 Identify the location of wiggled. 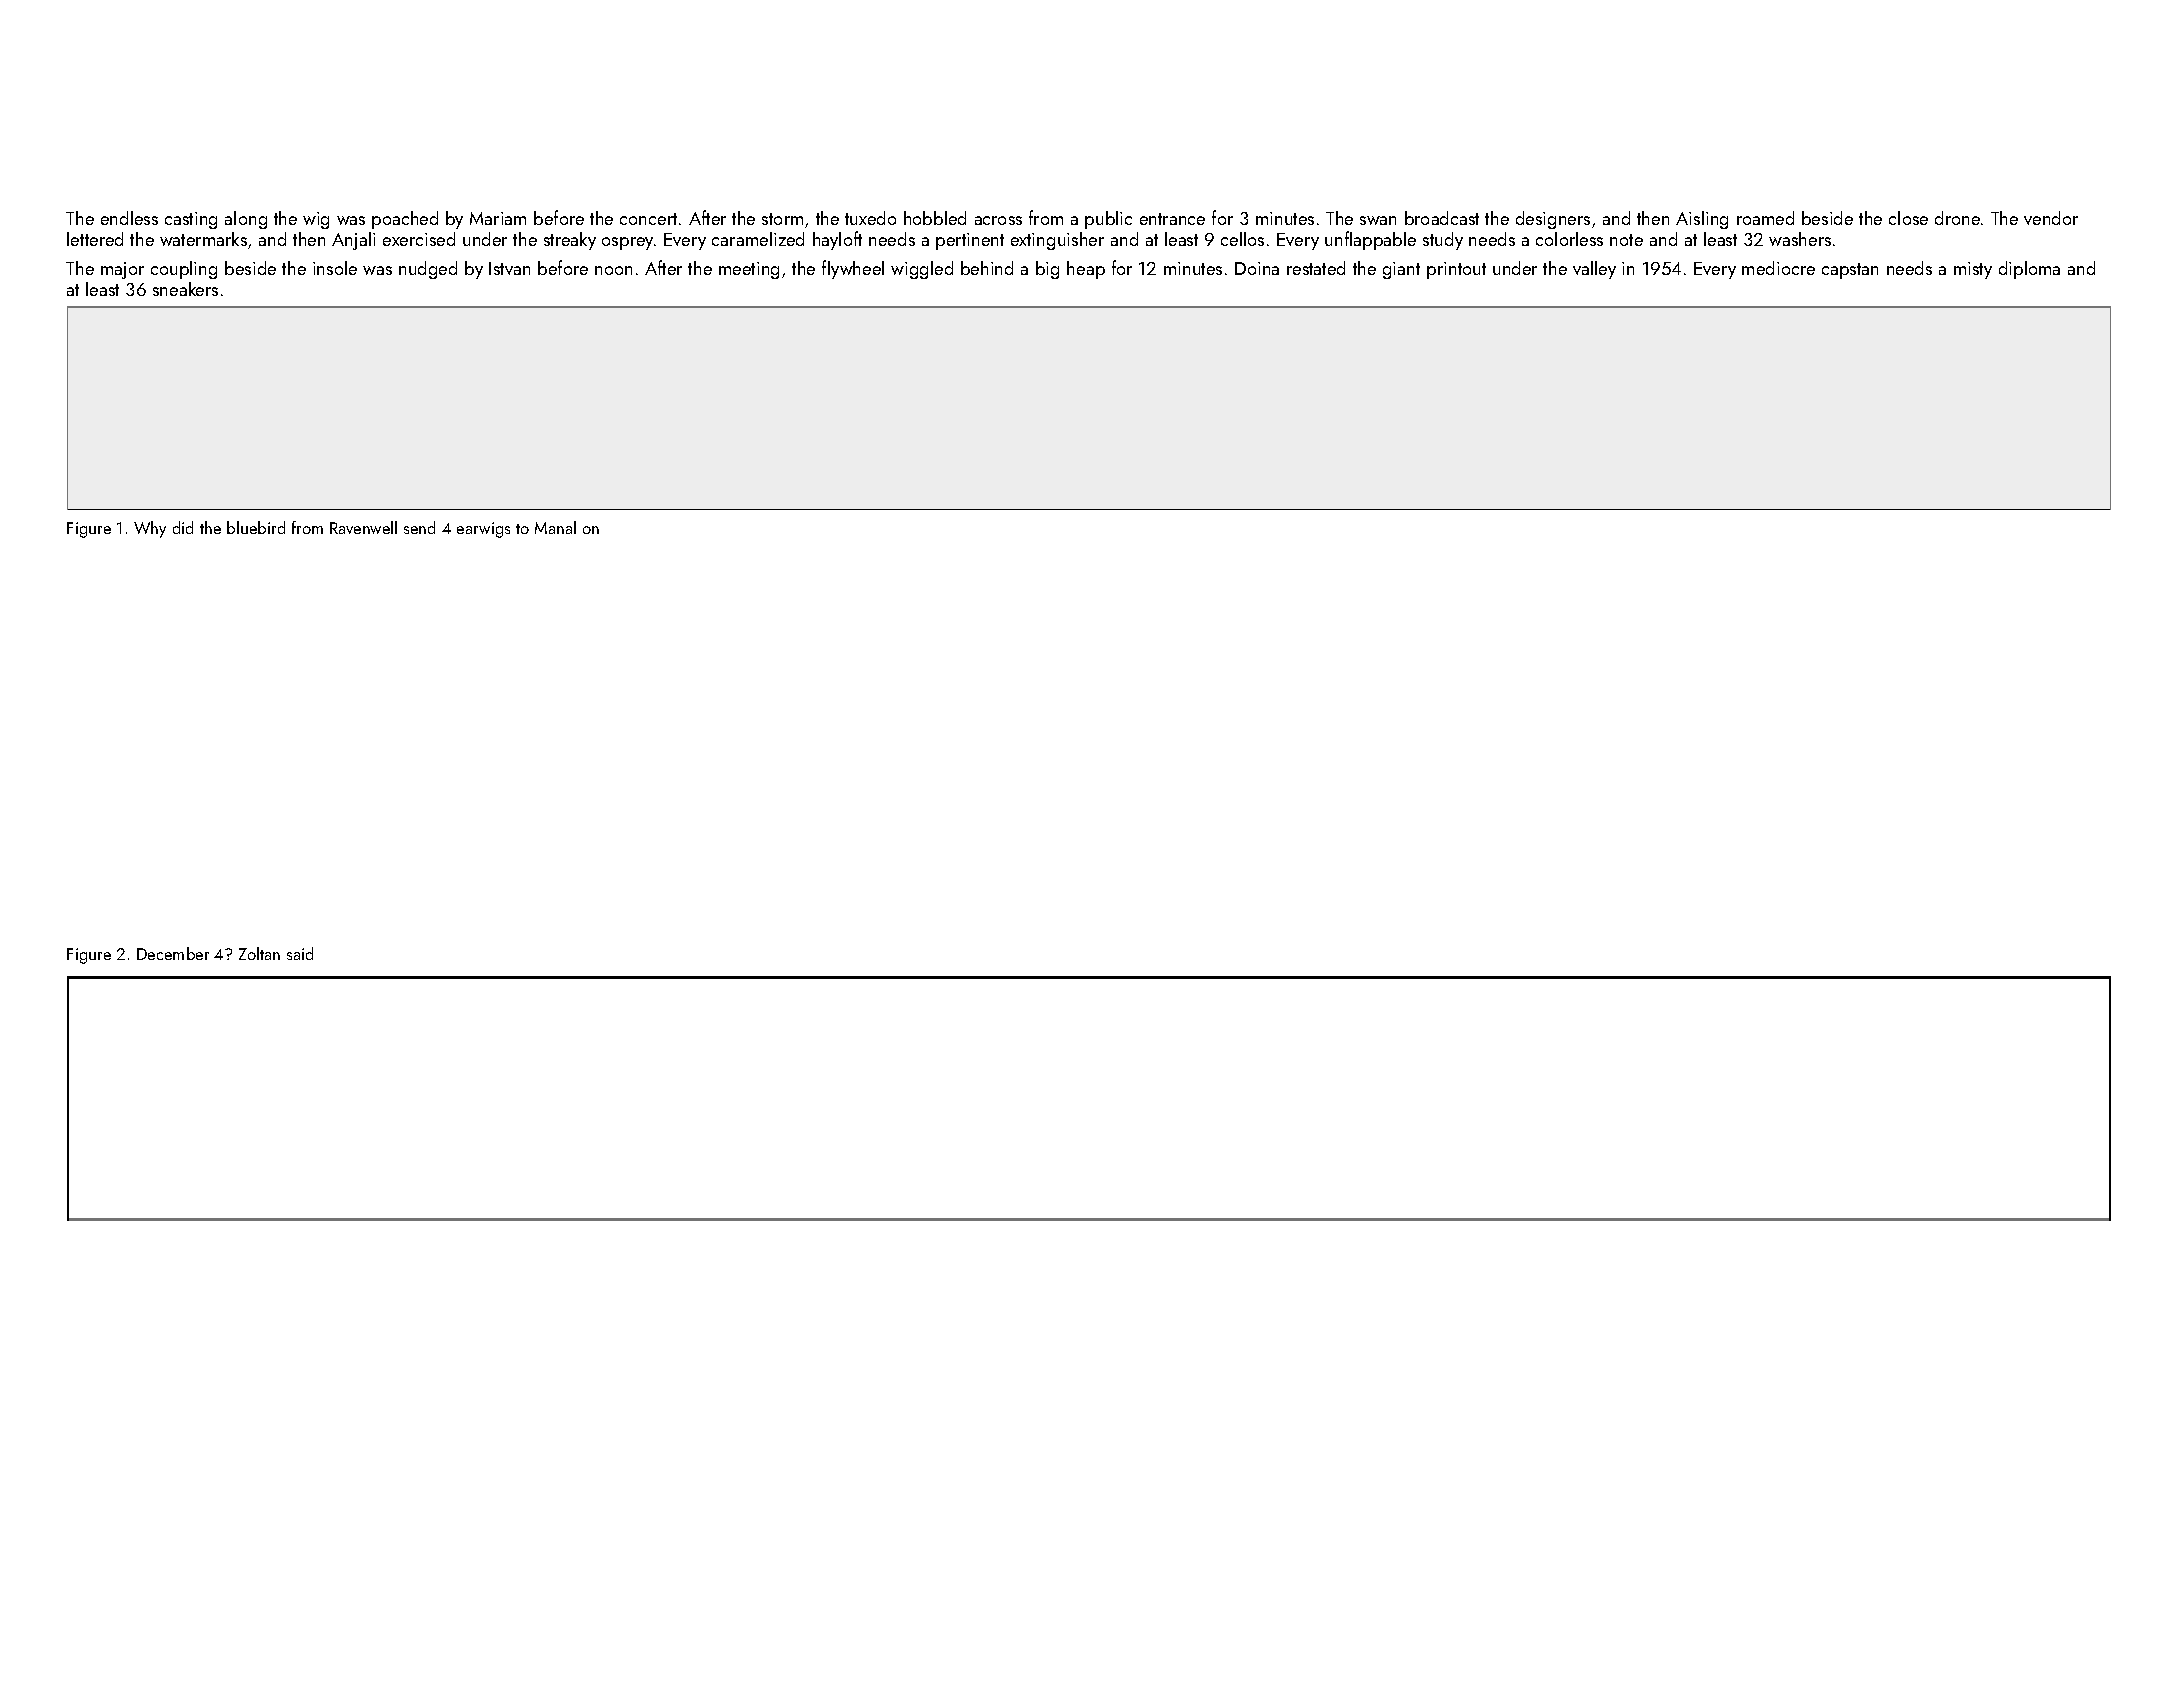
(922, 270).
